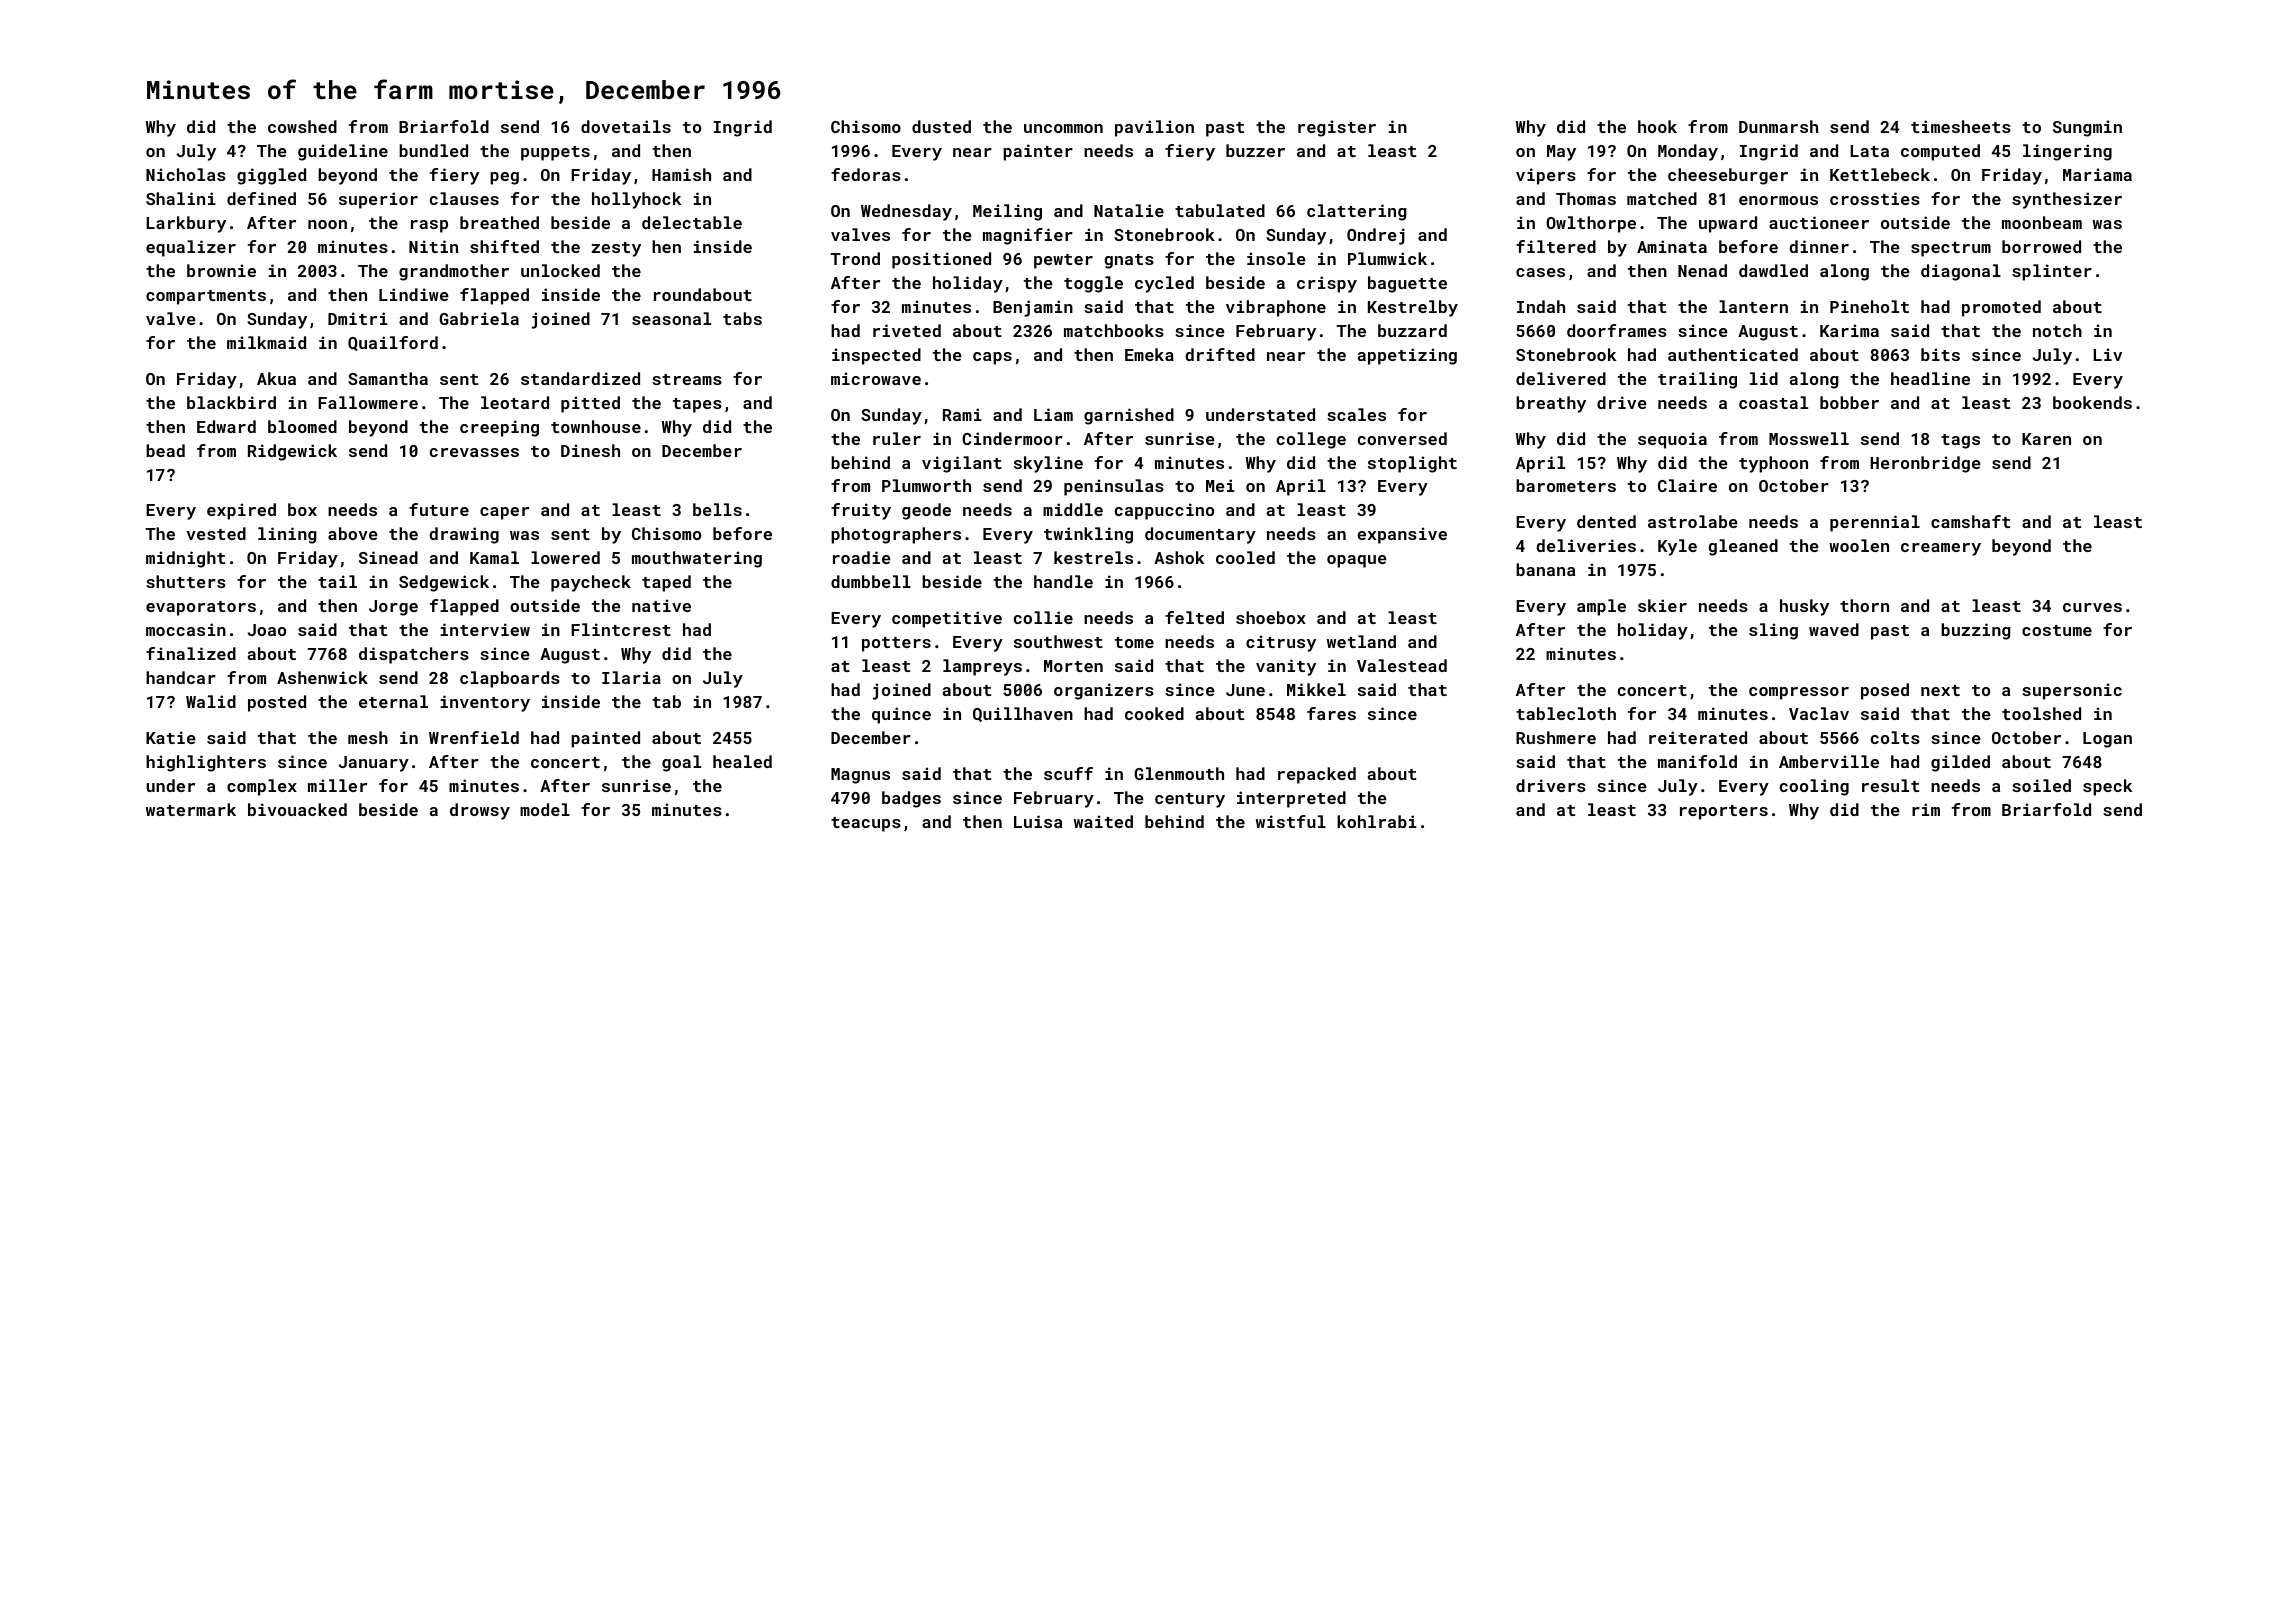 This screenshot has height=1623, width=2295. I want to click on hook, so click(1657, 126).
